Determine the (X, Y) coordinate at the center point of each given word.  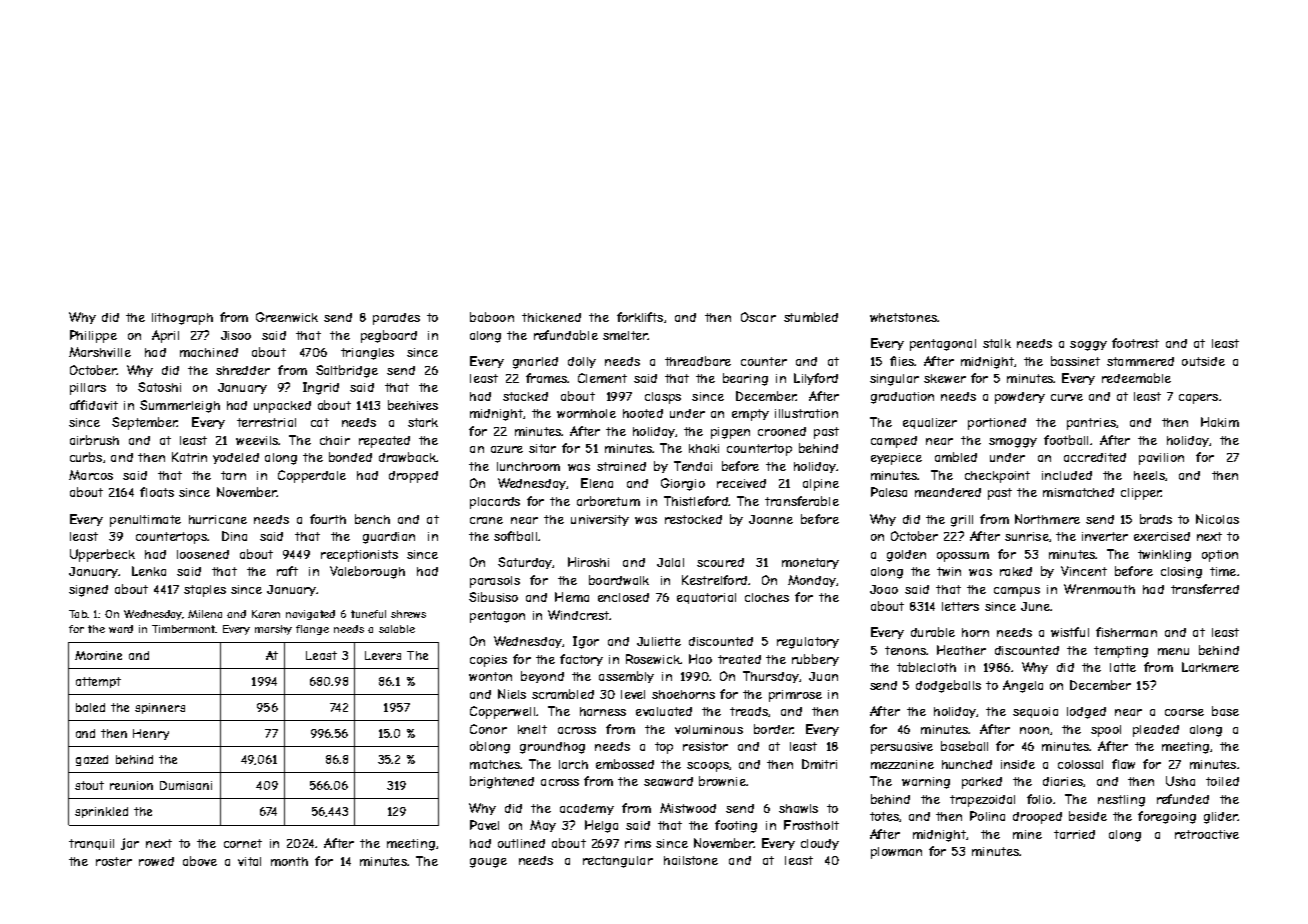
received (741, 483)
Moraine (98, 655)
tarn (233, 475)
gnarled (535, 363)
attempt (98, 682)
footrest (1135, 343)
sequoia (1035, 712)
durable (933, 632)
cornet (243, 843)
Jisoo (236, 335)
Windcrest (578, 615)
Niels (512, 694)
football (1066, 440)
